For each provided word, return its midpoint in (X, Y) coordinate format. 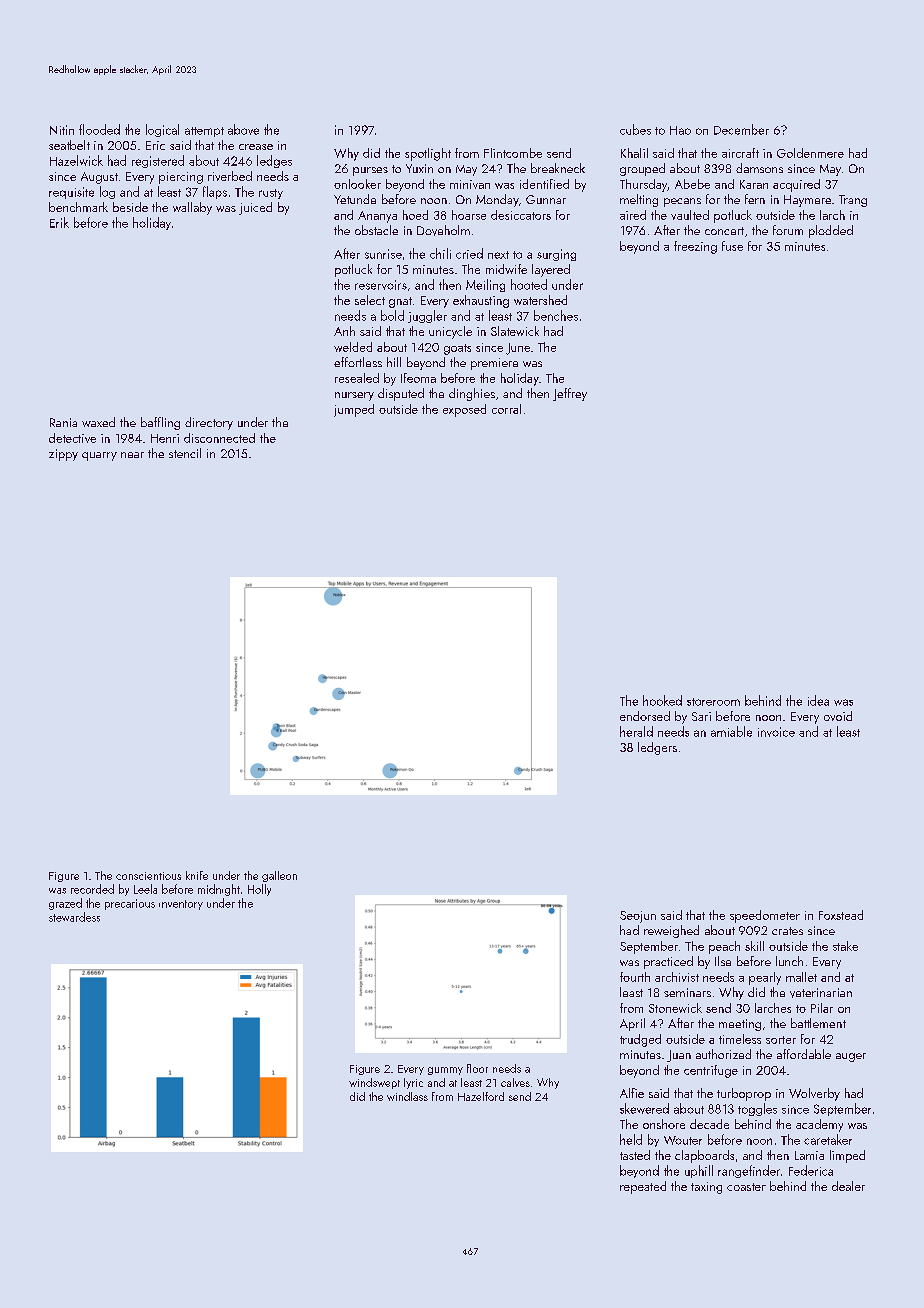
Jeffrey (570, 394)
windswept (374, 1083)
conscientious (148, 876)
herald (636, 731)
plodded (831, 231)
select (370, 300)
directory (209, 423)
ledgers (657, 748)
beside (130, 207)
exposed (464, 410)
